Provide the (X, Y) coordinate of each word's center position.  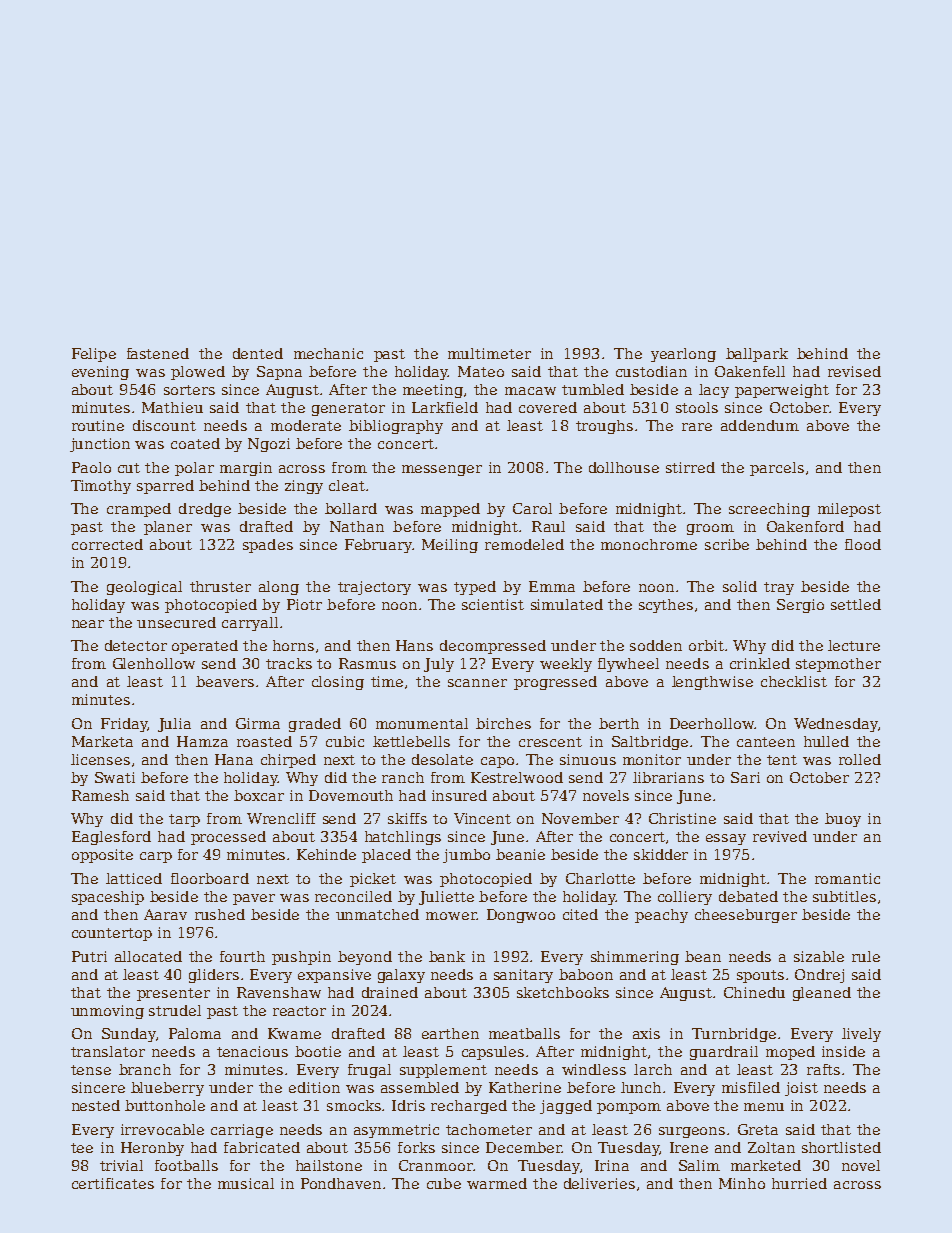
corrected (107, 544)
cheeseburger (746, 916)
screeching (769, 510)
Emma (552, 586)
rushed (220, 914)
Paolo (91, 467)
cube (444, 1183)
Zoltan (771, 1147)
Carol (532, 508)
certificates (113, 1183)
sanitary (523, 976)
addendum (760, 425)
